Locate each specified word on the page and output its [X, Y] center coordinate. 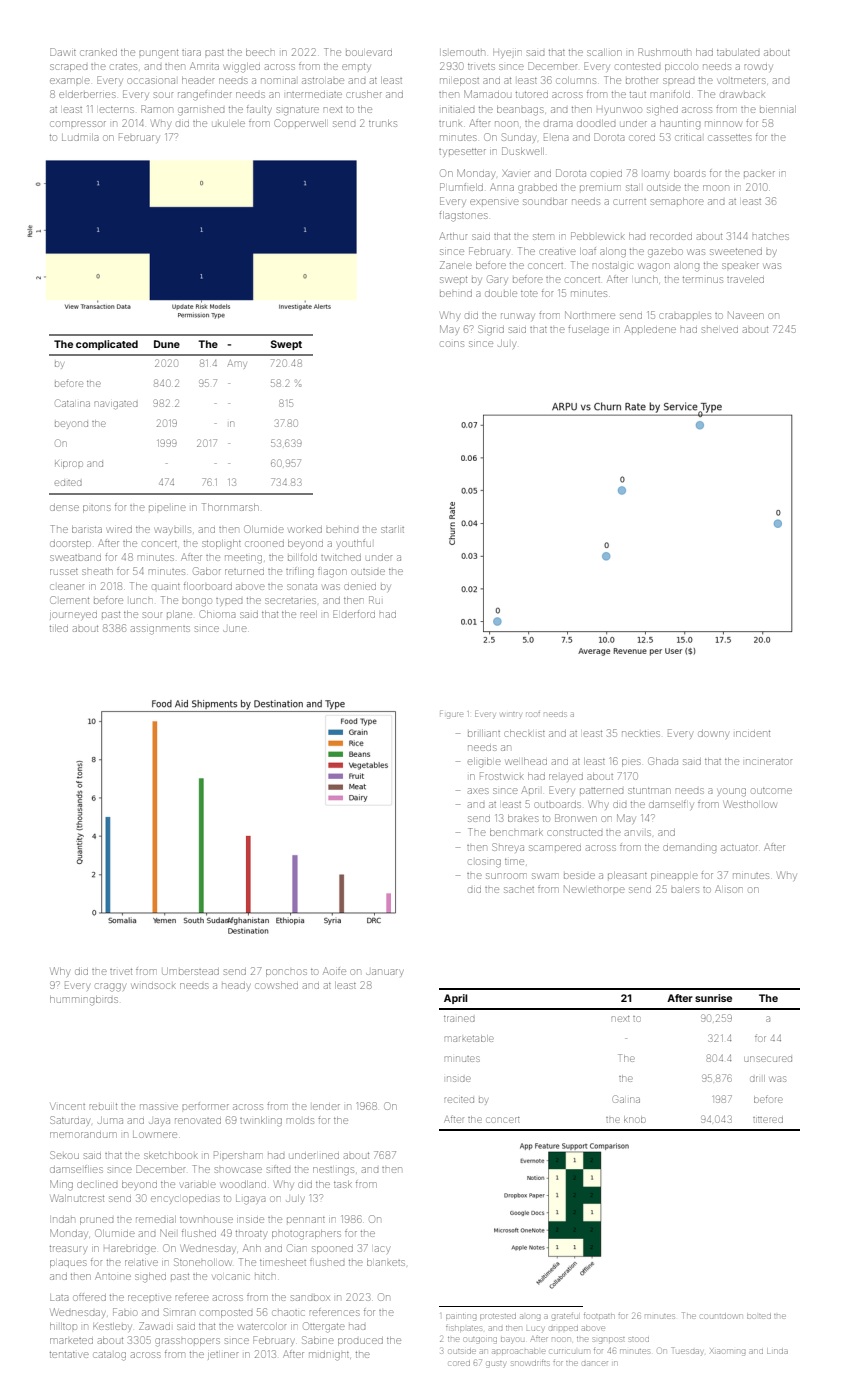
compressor [78, 124]
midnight [329, 1356]
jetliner [223, 1356]
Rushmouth [664, 52]
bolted [759, 1316]
